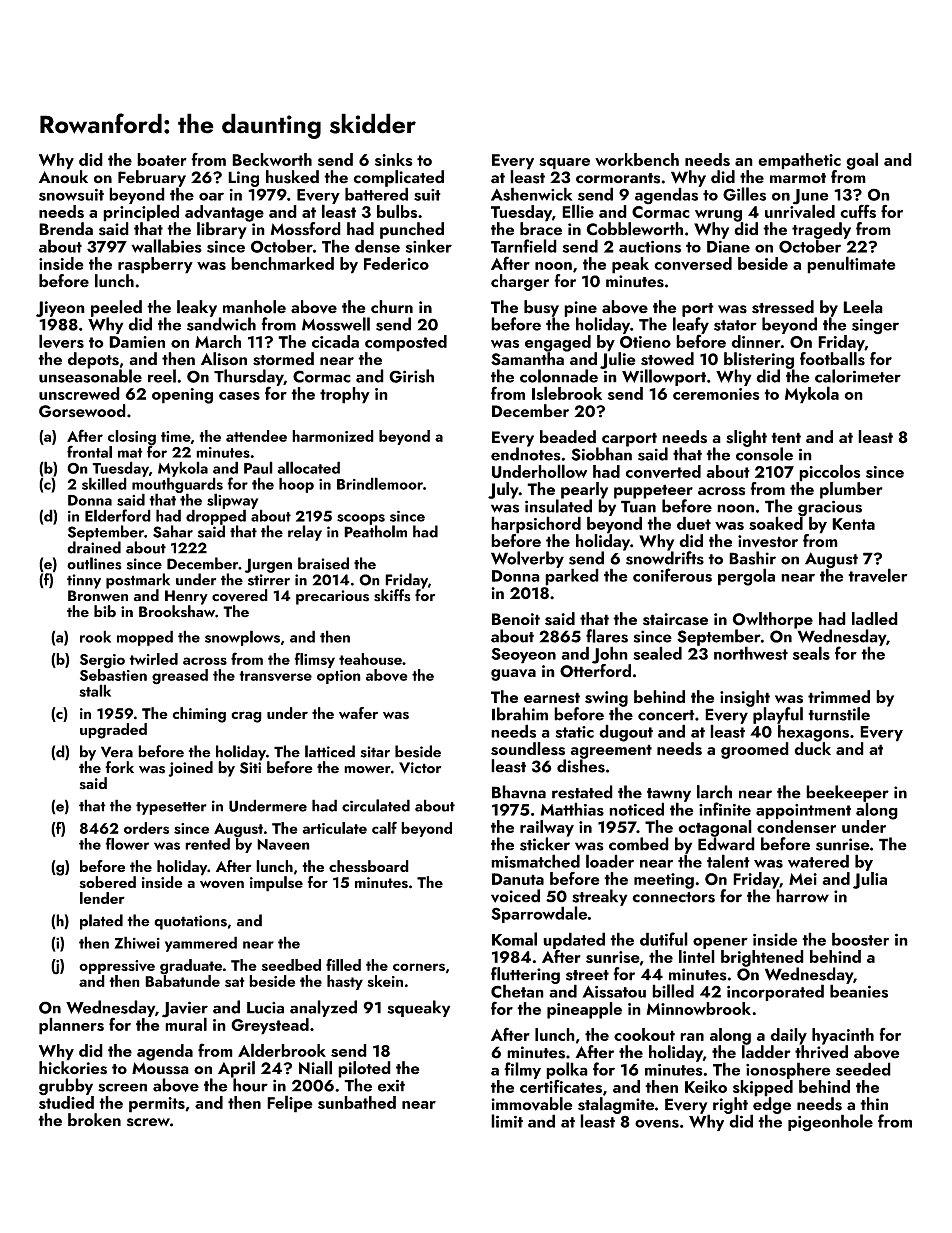  Describe the element at coordinates (94, 563) in the document. I see `outlines` at that location.
